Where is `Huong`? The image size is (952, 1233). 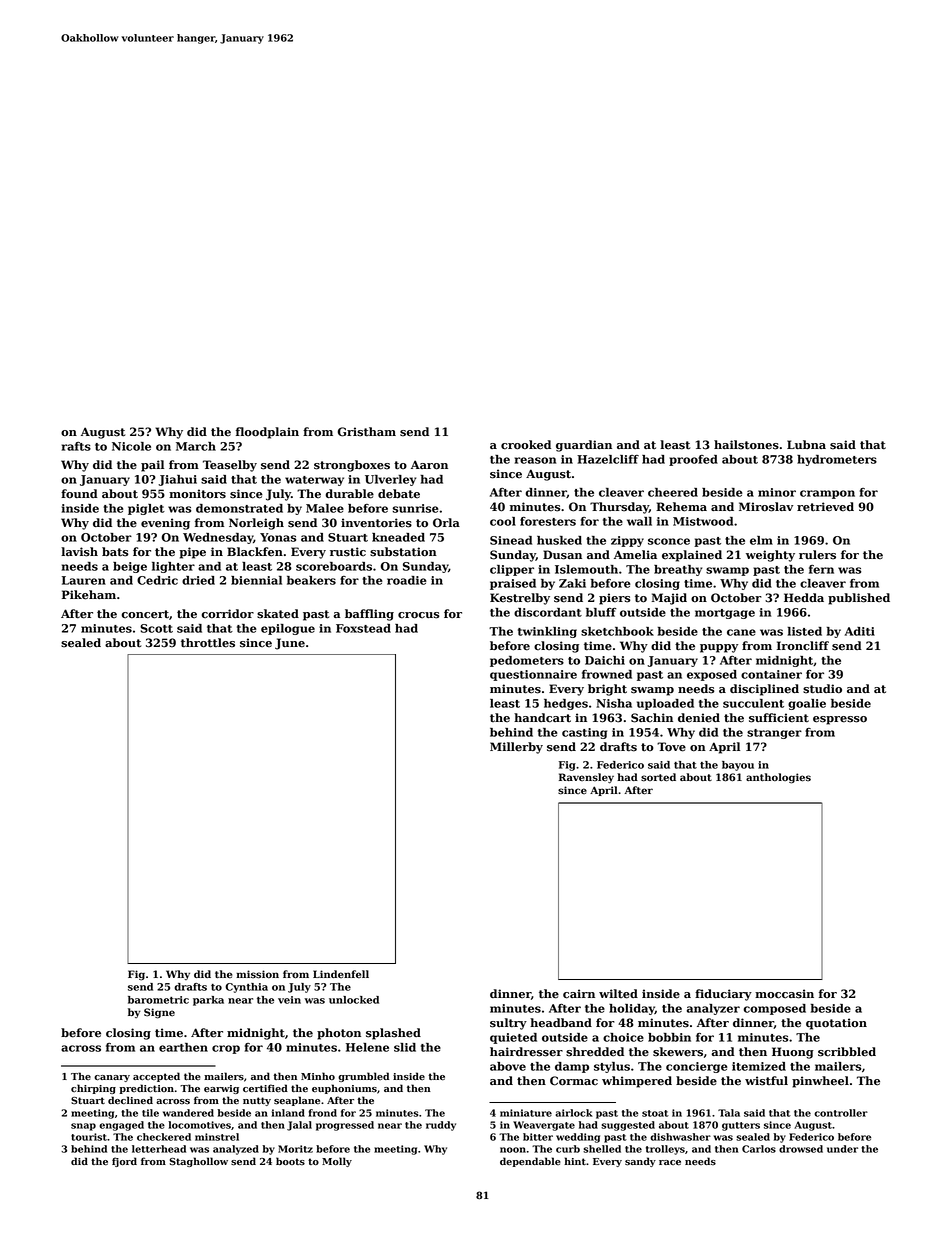 Huong is located at coordinates (793, 1053).
